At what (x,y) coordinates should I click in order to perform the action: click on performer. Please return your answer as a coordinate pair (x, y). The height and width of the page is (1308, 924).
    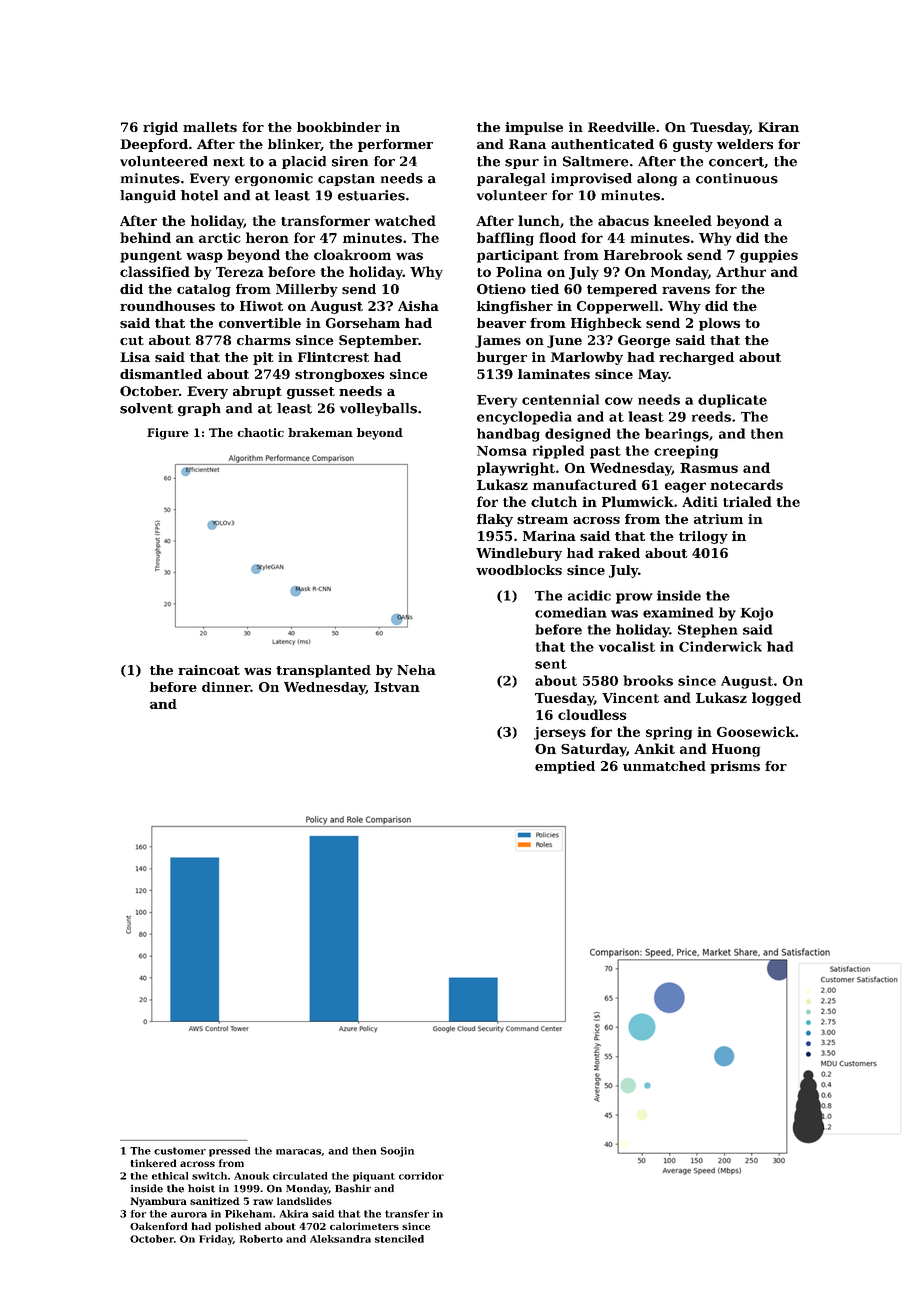
    Looking at the image, I should click on (395, 145).
